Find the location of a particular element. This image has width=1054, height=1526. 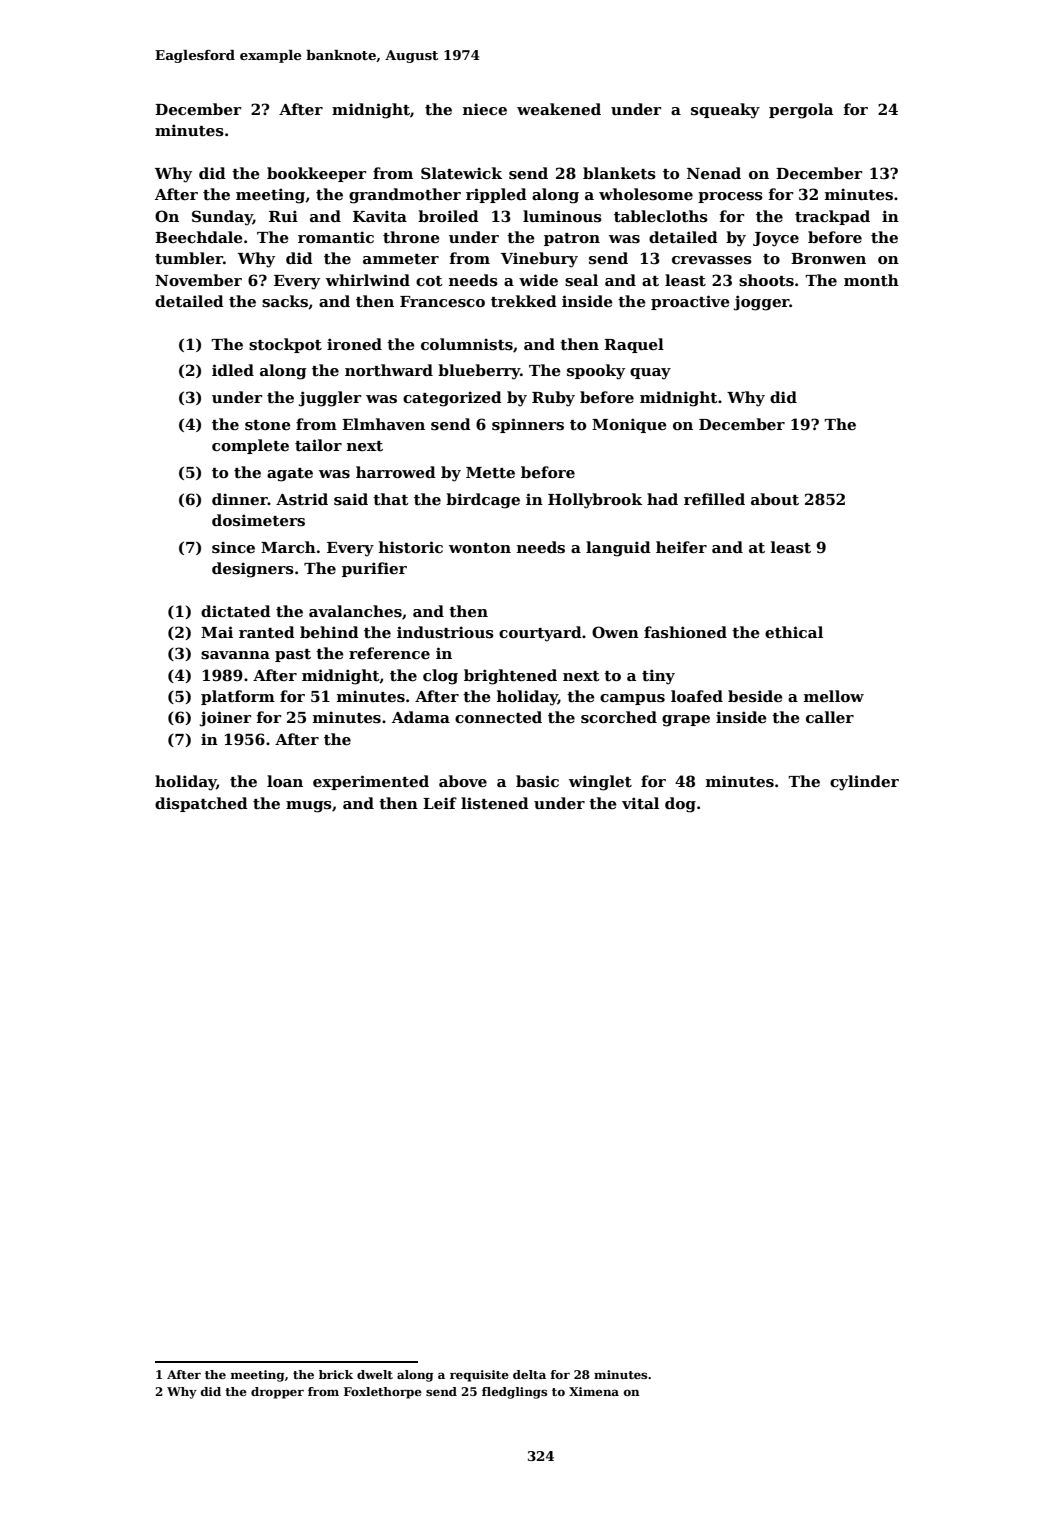

about is located at coordinates (775, 499).
